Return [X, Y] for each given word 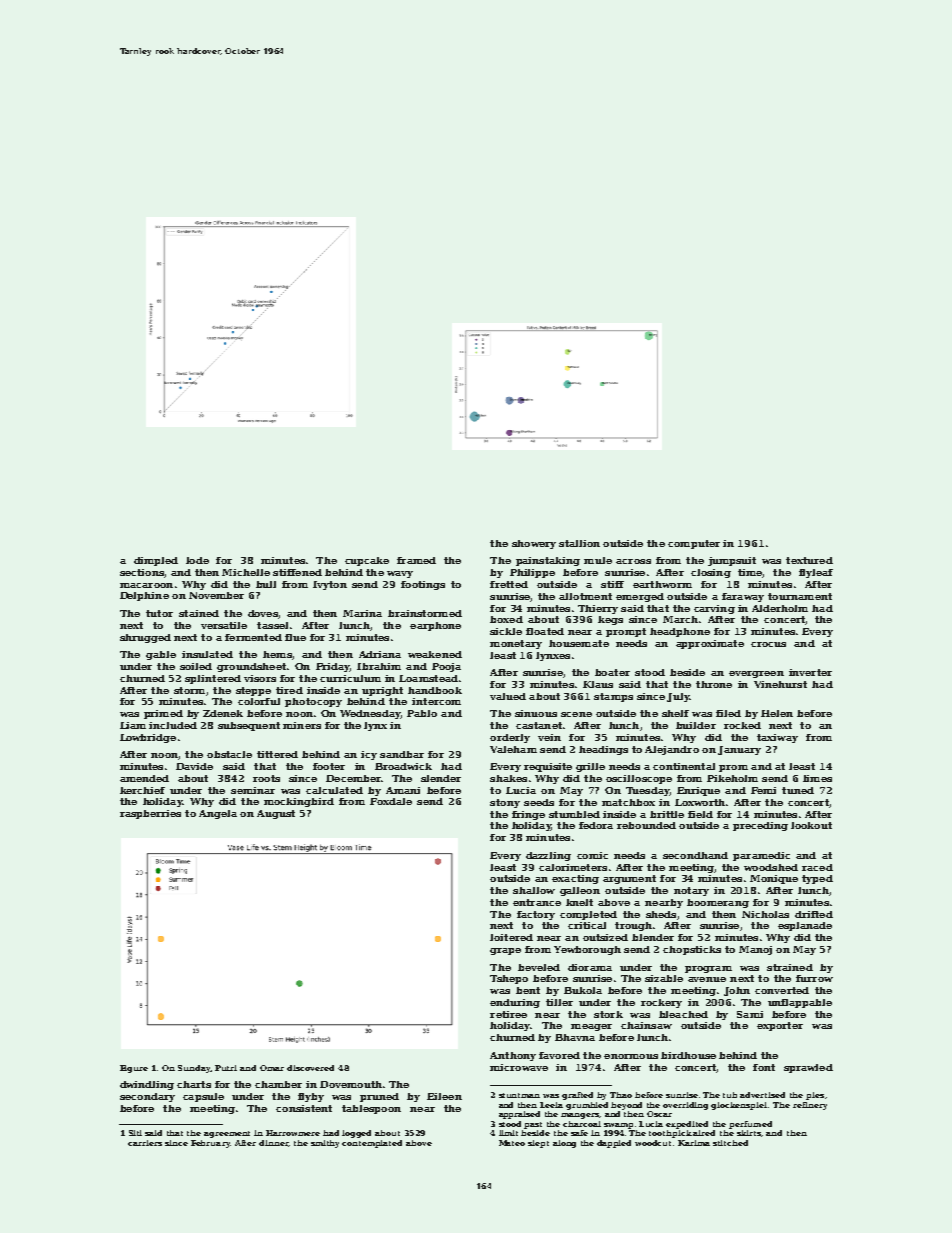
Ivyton [330, 585]
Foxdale [391, 801]
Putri [226, 1068]
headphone [680, 632]
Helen [777, 713]
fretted [509, 584]
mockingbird [299, 802]
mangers [580, 1116]
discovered [310, 1068]
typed [817, 879]
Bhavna [575, 1037]
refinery [810, 1106]
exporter [780, 1026]
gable [161, 655]
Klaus [598, 684]
